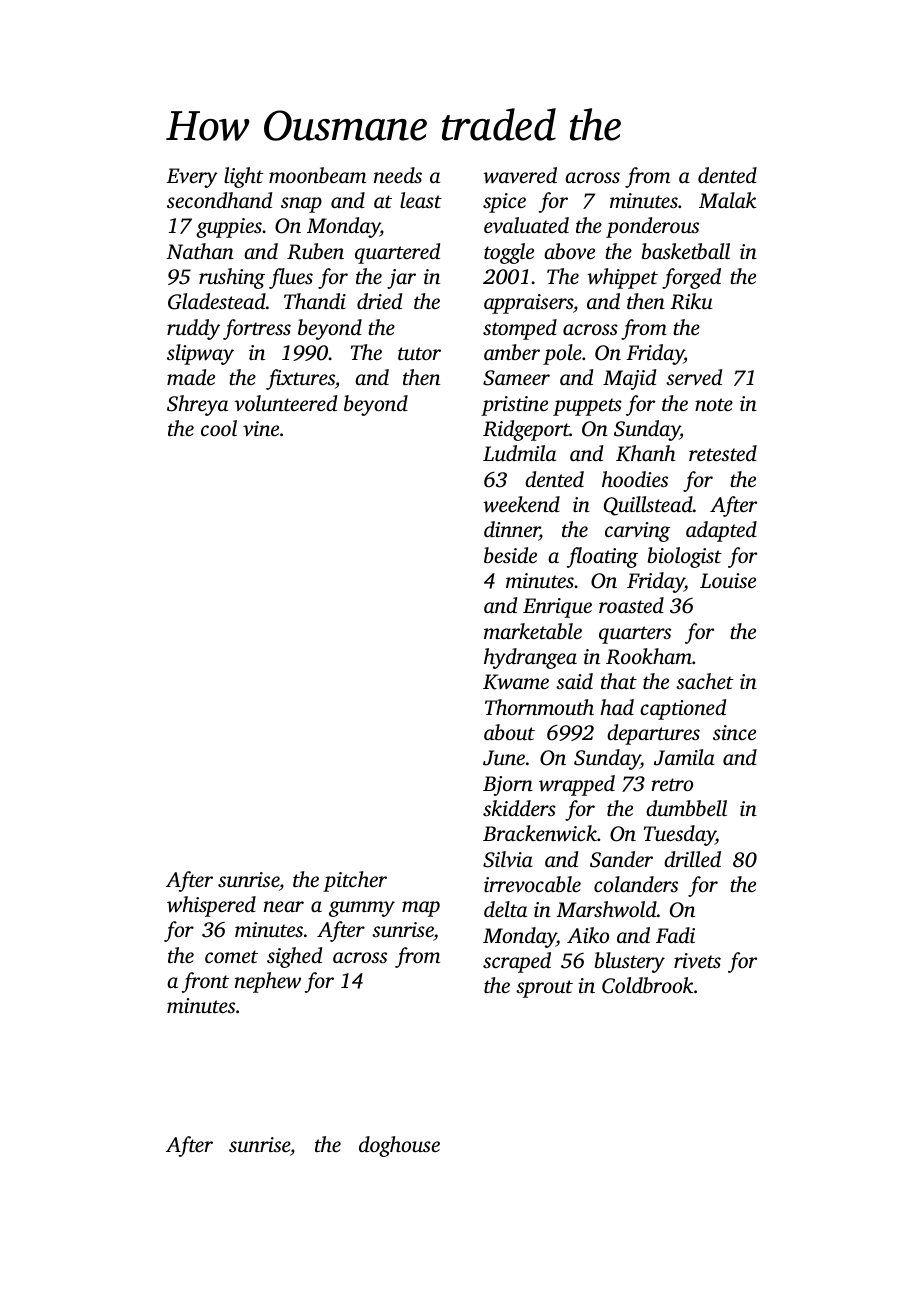 The width and height of the page is (924, 1311). Describe the element at coordinates (243, 177) in the page. I see `light` at that location.
